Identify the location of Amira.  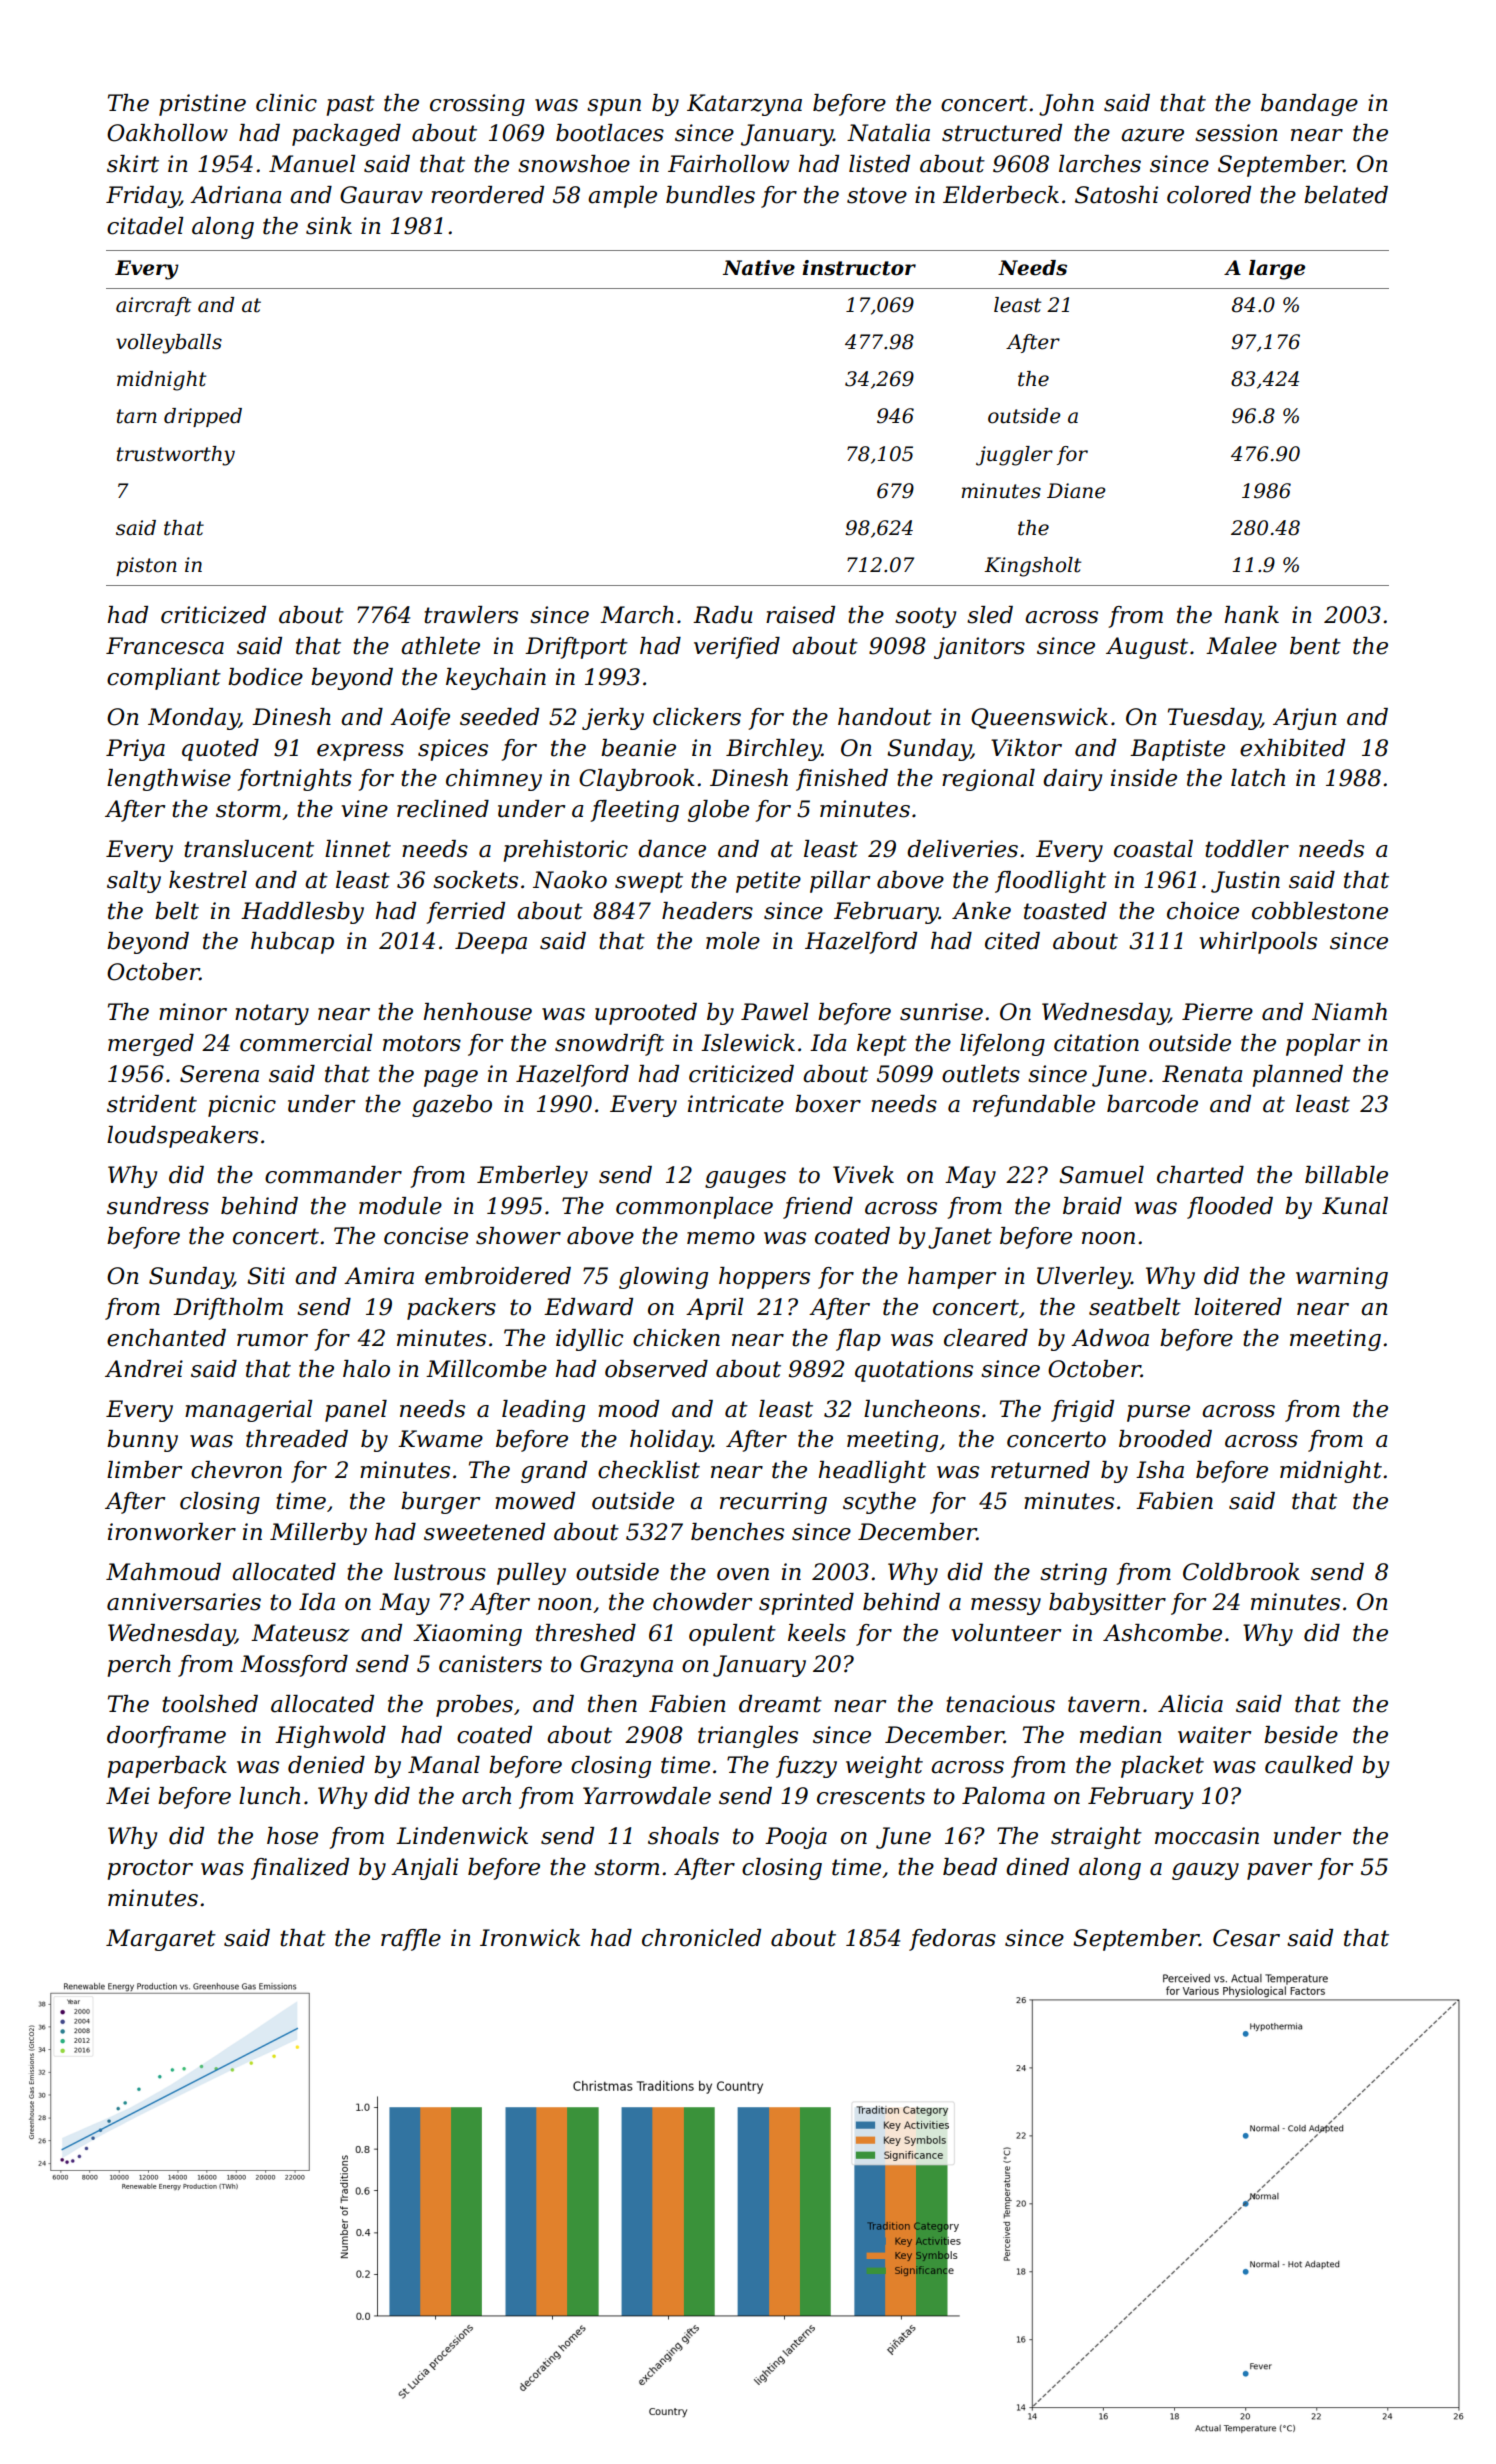
(379, 1276).
